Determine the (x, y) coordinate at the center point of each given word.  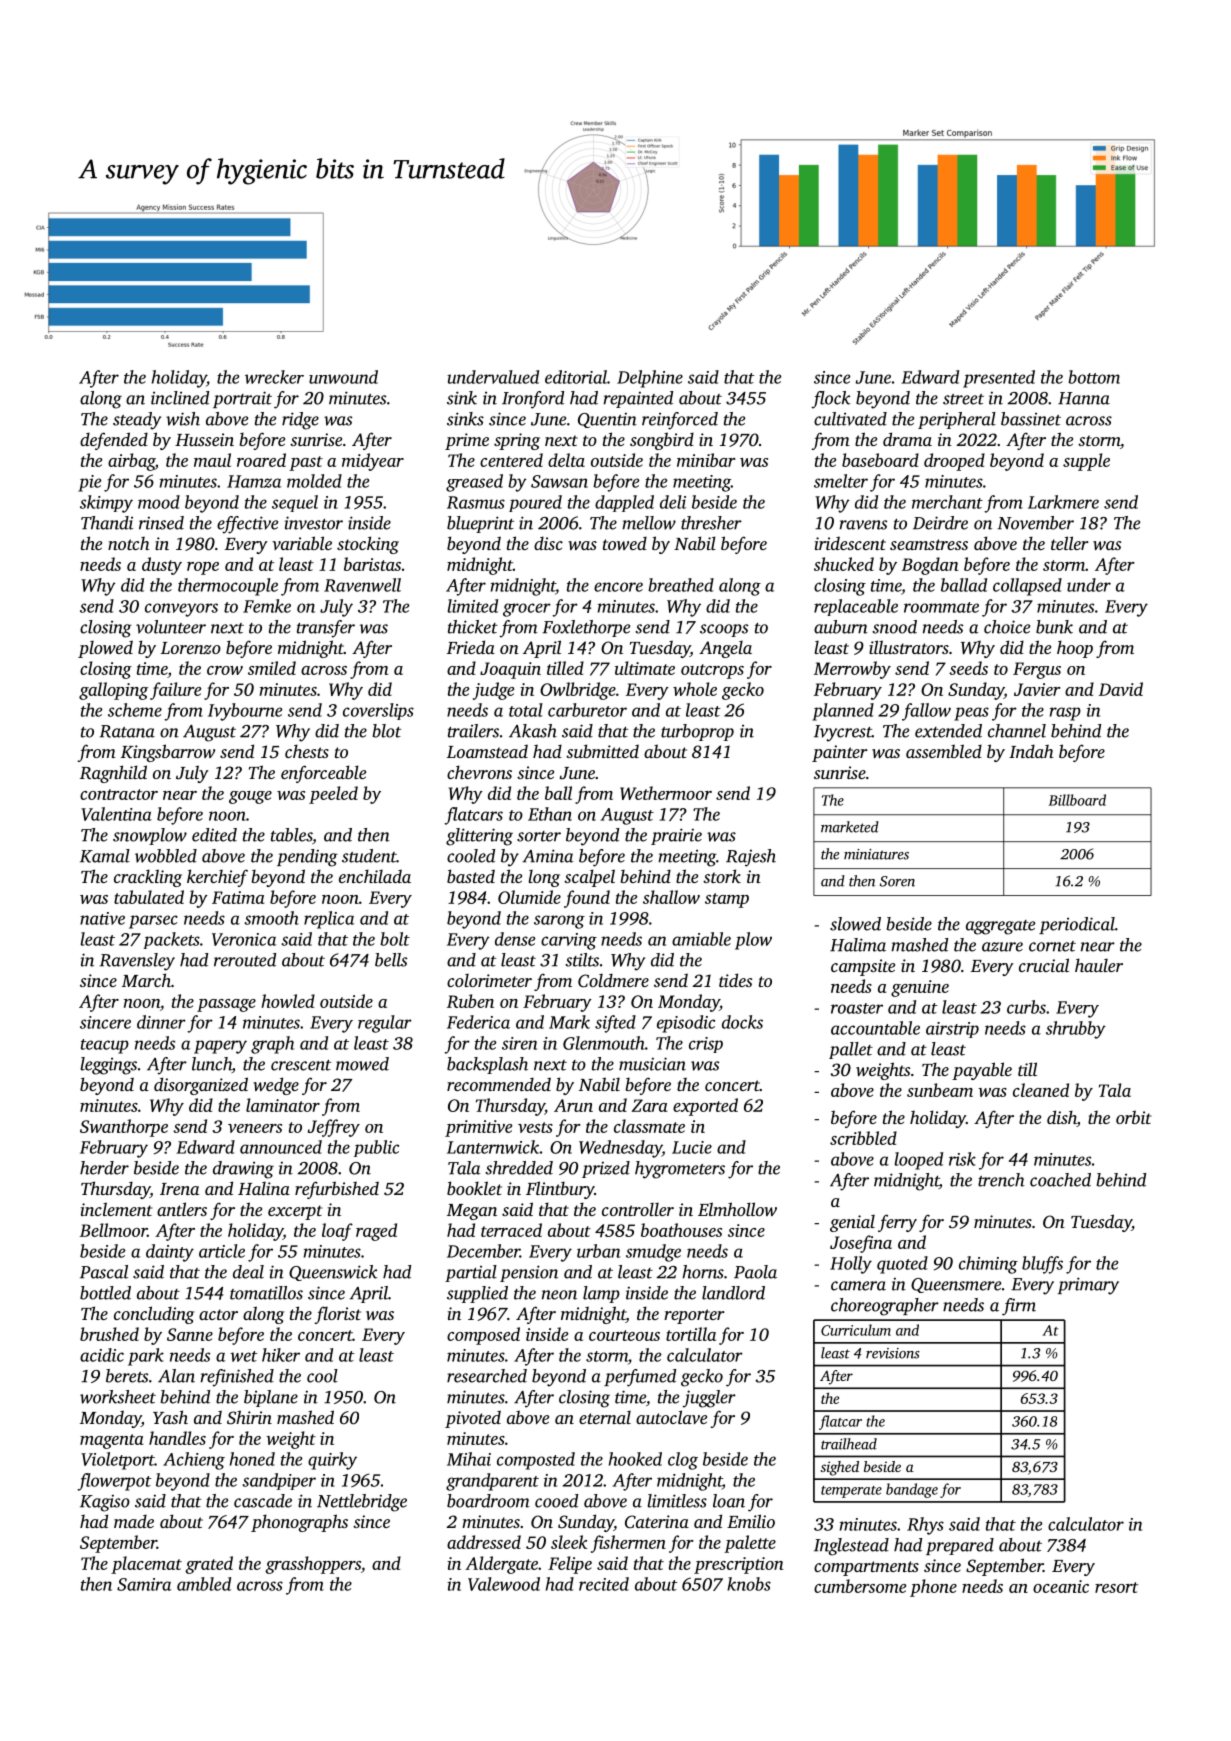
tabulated (149, 897)
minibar (706, 460)
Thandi (107, 523)
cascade (263, 1501)
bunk (1054, 627)
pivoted (473, 1419)
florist (338, 1315)
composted (536, 1461)
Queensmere (956, 1285)
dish (1062, 1118)
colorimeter (489, 980)
